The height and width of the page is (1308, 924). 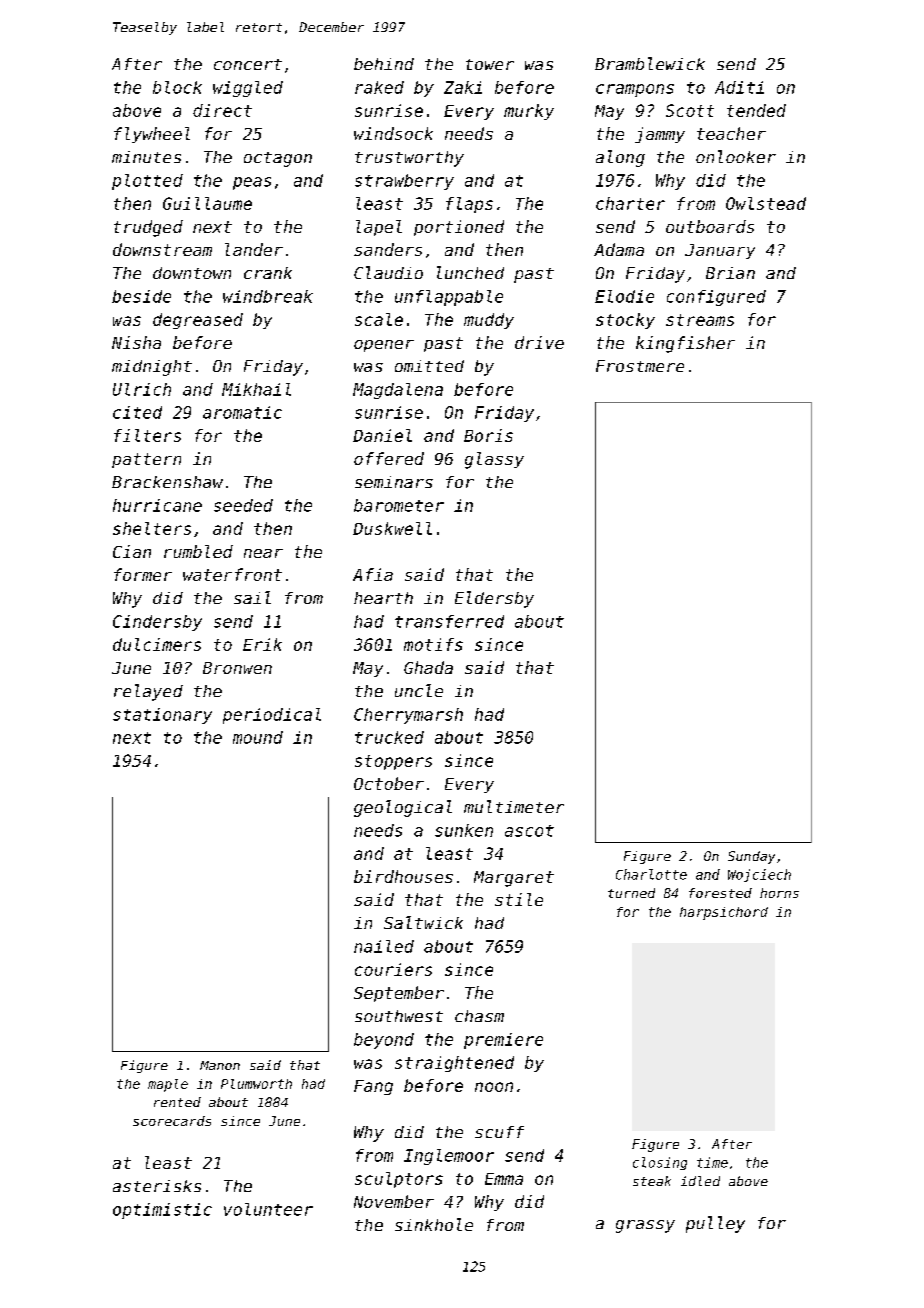 What do you see at coordinates (529, 112) in the page?
I see `murky` at bounding box center [529, 112].
